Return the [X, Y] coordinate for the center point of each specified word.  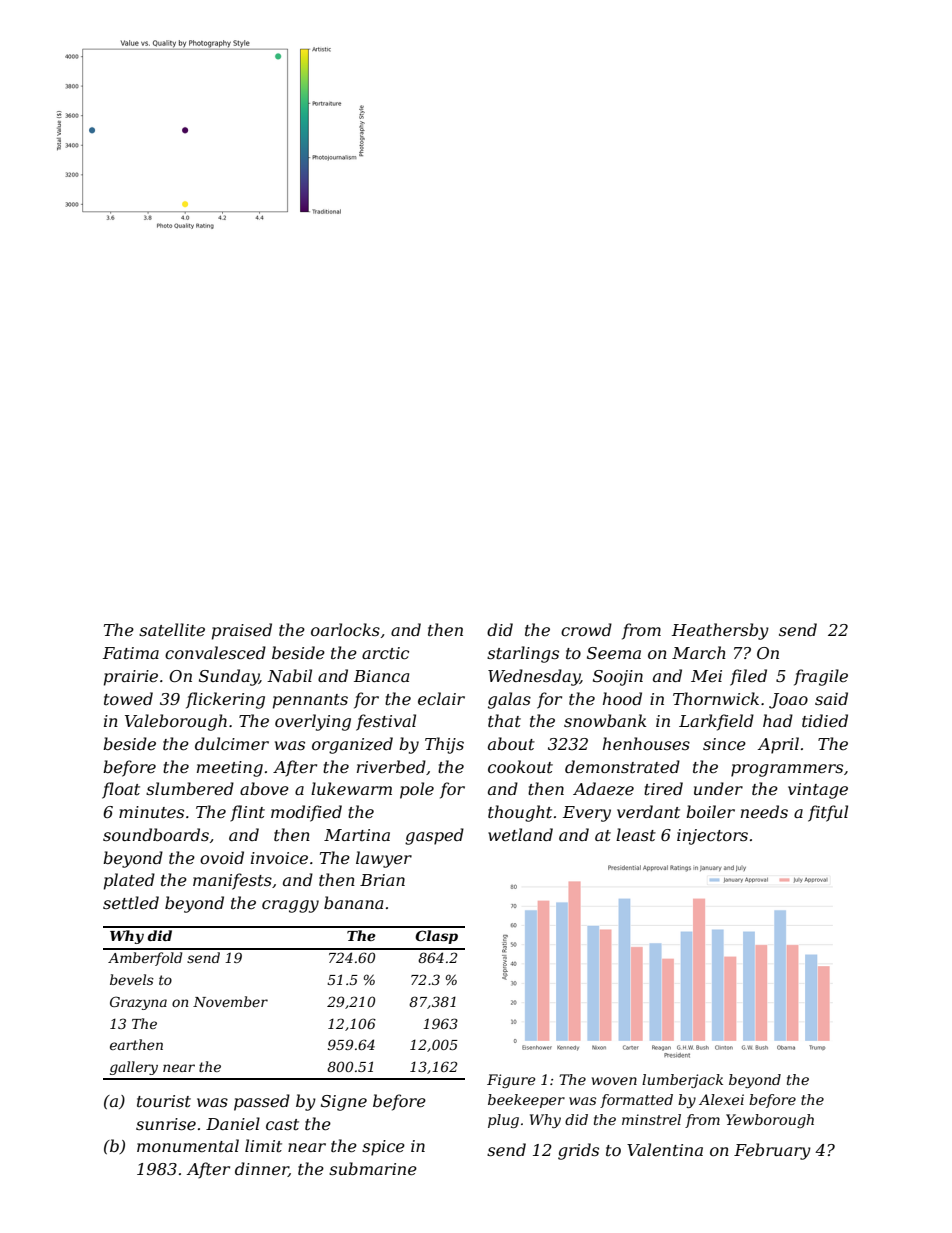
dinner [262, 1169]
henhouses [646, 743]
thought [520, 813]
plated [129, 881]
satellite [172, 629]
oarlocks [345, 629]
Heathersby [720, 631]
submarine [373, 1168]
